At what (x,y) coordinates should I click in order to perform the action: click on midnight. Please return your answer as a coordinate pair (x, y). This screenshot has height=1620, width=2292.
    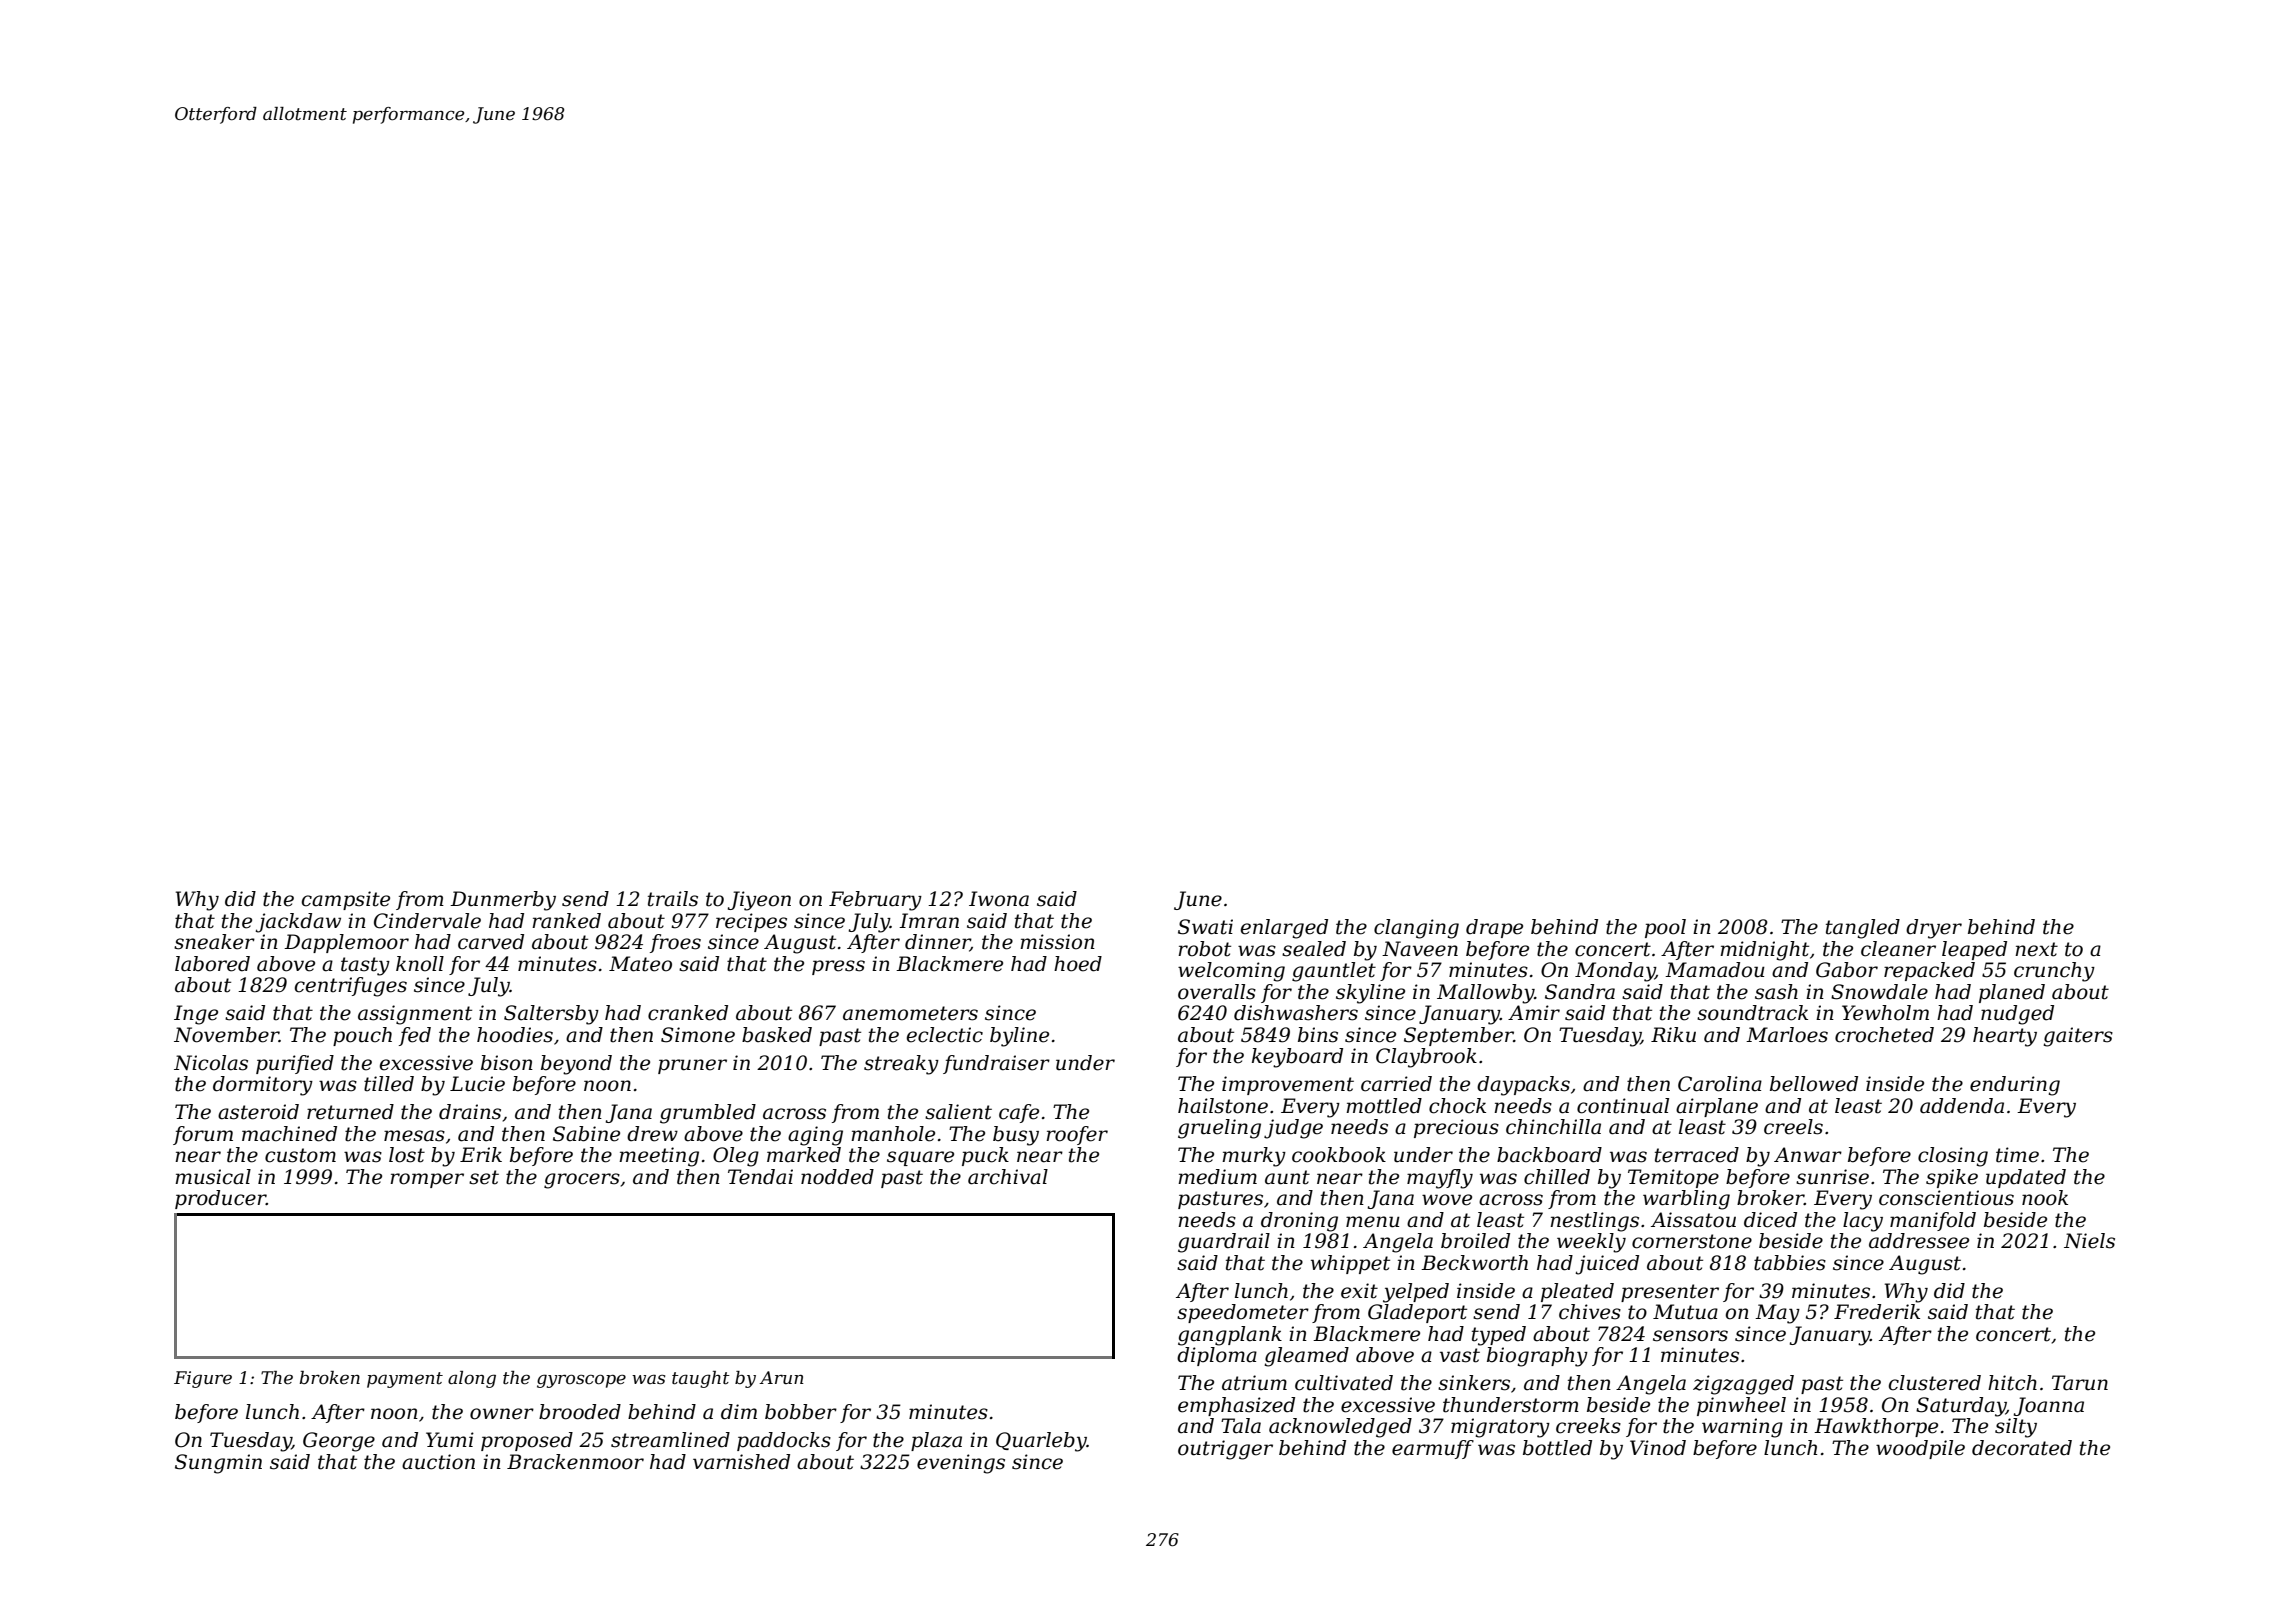
    Looking at the image, I should click on (1764, 951).
